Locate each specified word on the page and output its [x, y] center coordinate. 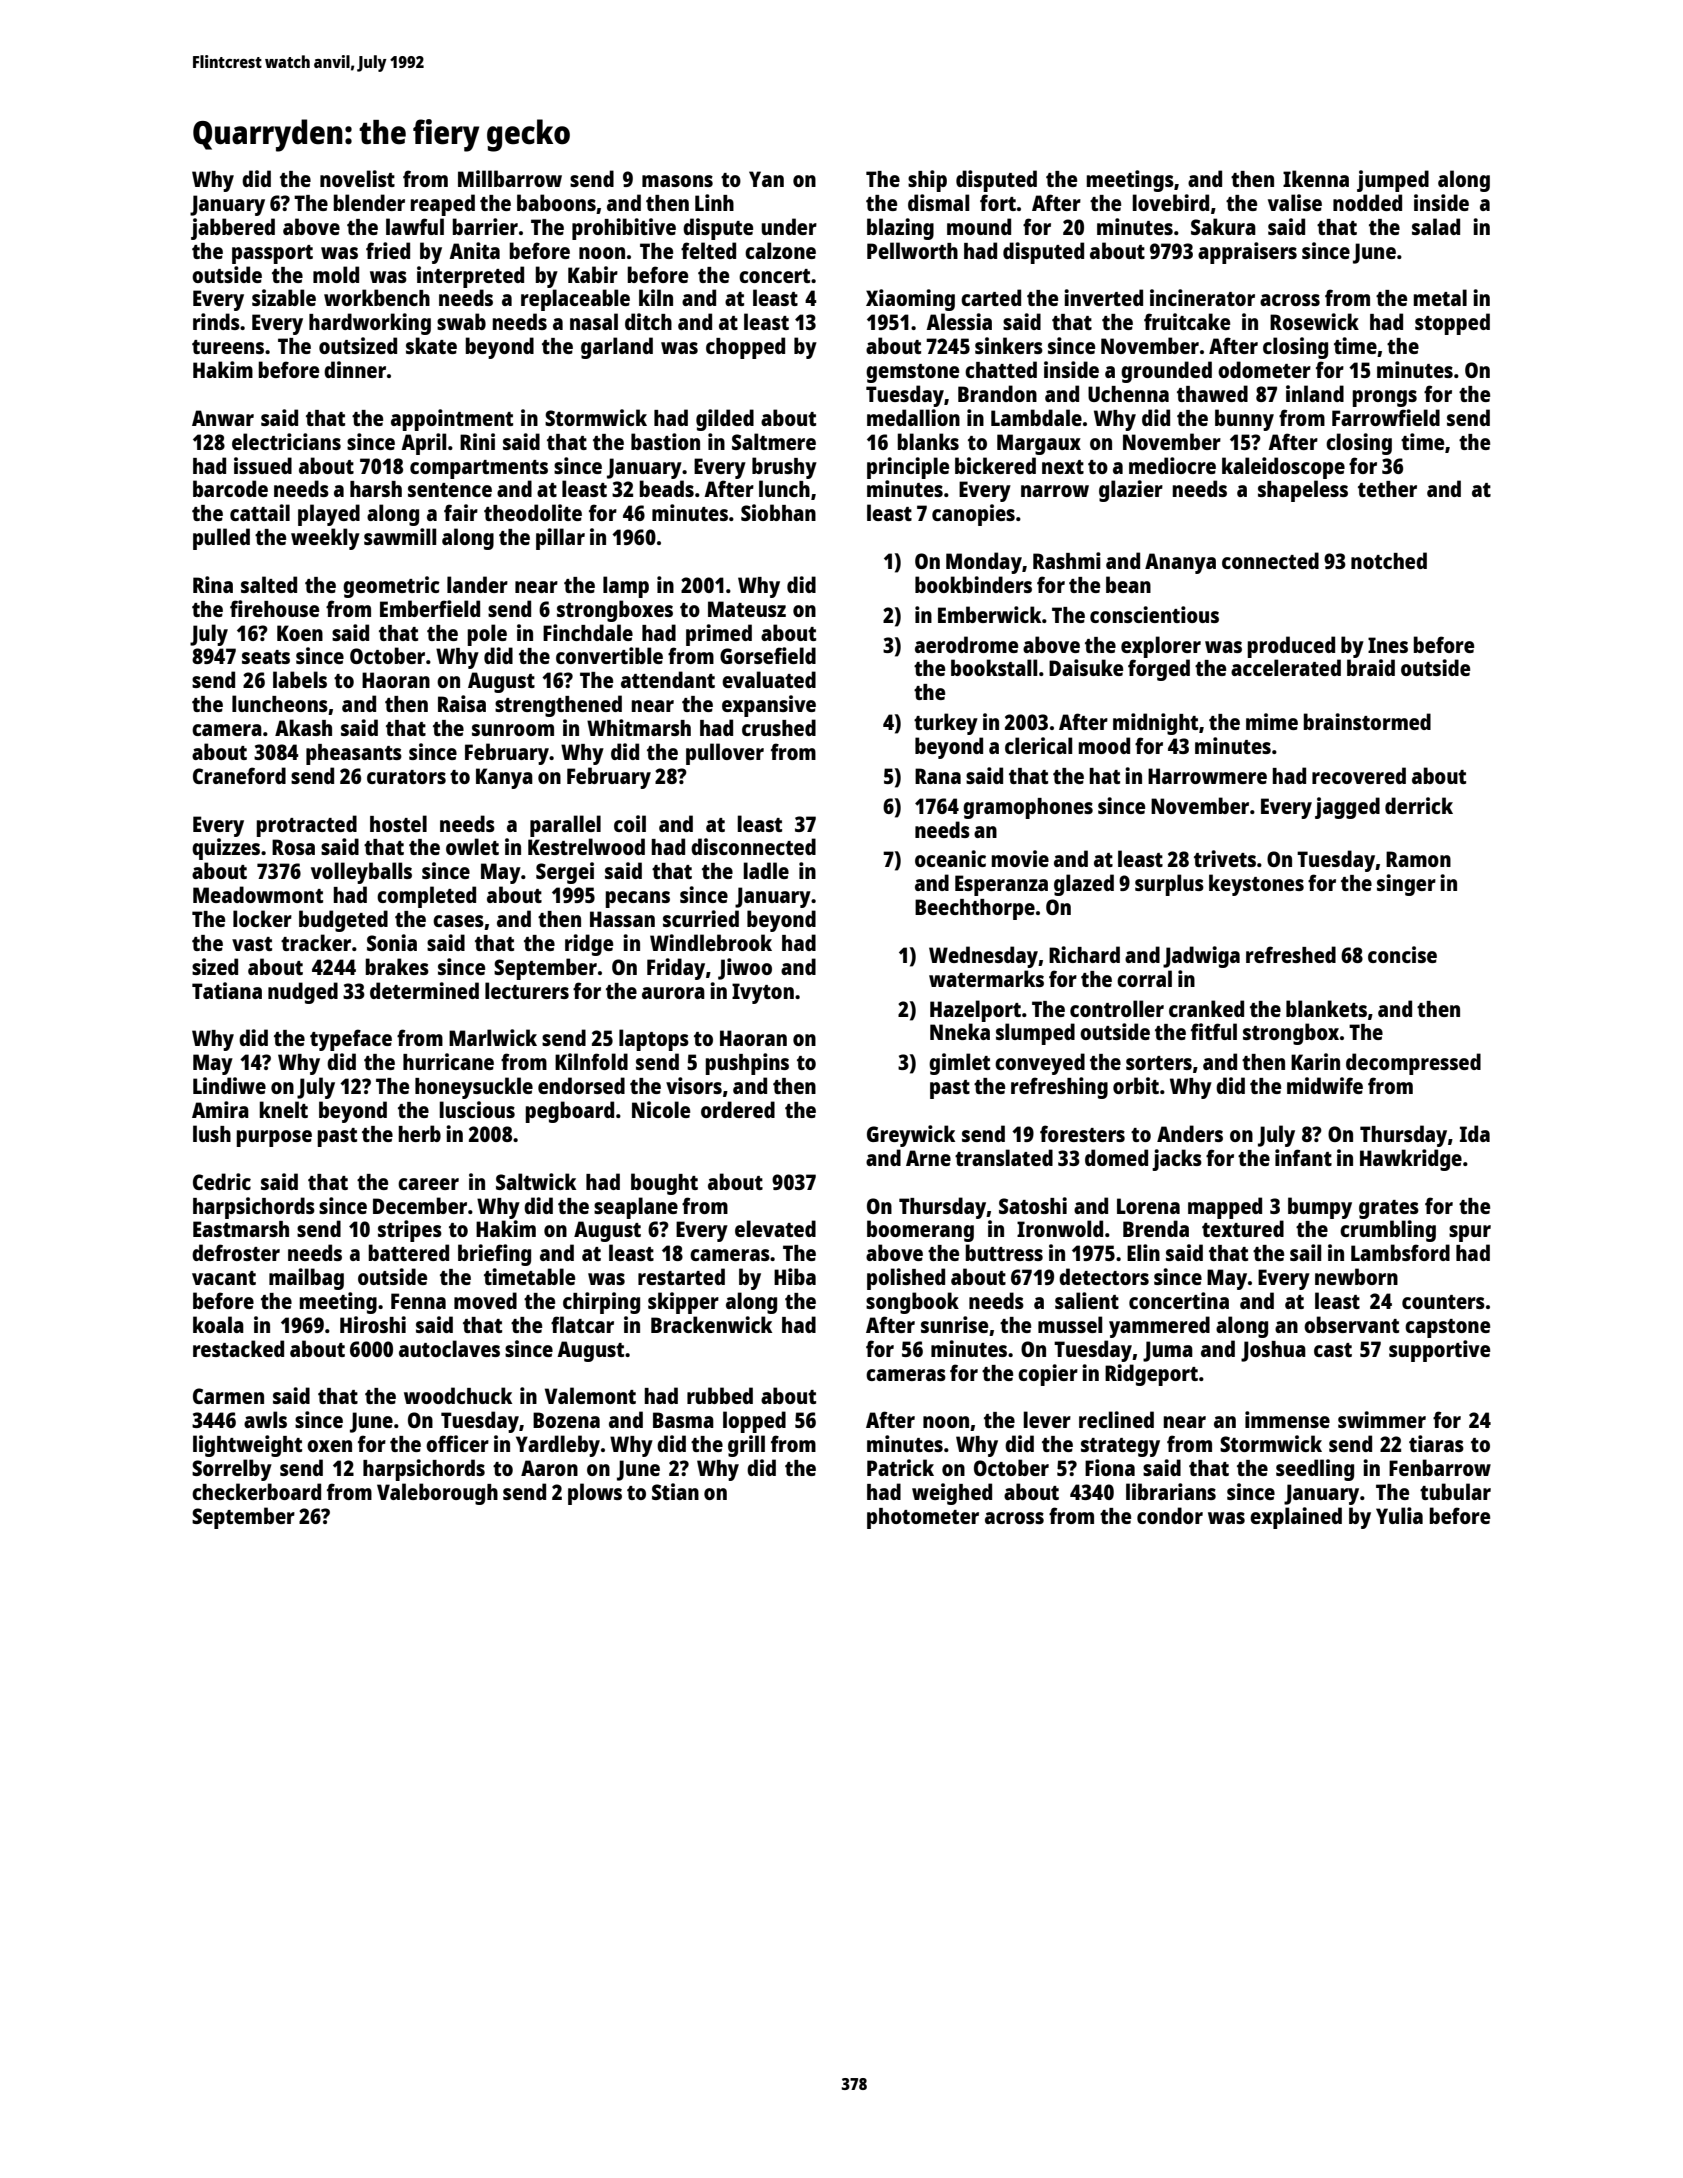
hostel [398, 823]
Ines [1388, 645]
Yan [766, 179]
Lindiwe [229, 1085]
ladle [766, 870]
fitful [1214, 1031]
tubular [1455, 1491]
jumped [1393, 181]
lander [477, 584]
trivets [1225, 858]
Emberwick [989, 614]
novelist [357, 178]
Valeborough [437, 1494]
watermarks [986, 978]
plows [595, 1494]
